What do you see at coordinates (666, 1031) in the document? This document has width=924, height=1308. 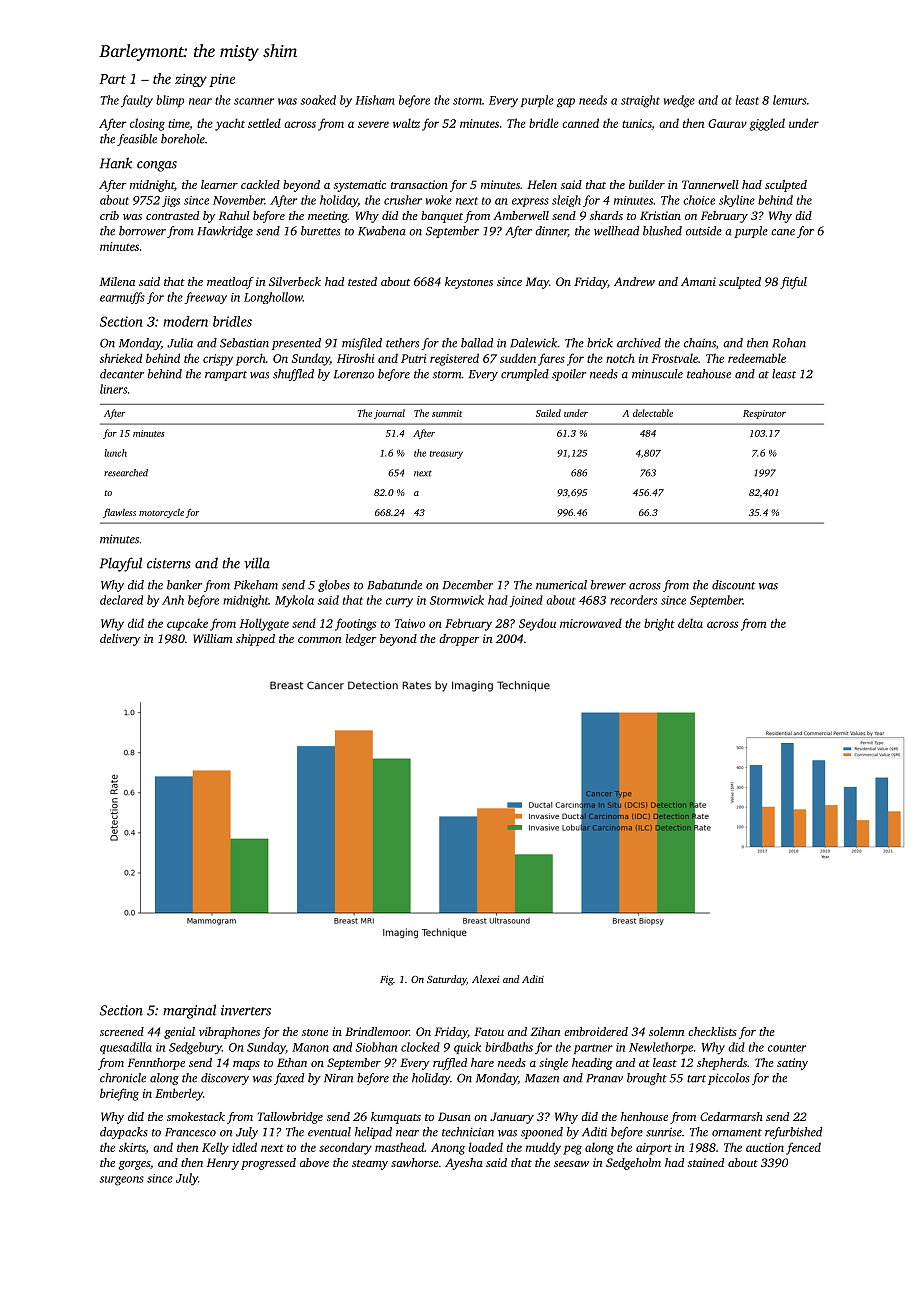 I see `solemn` at bounding box center [666, 1031].
